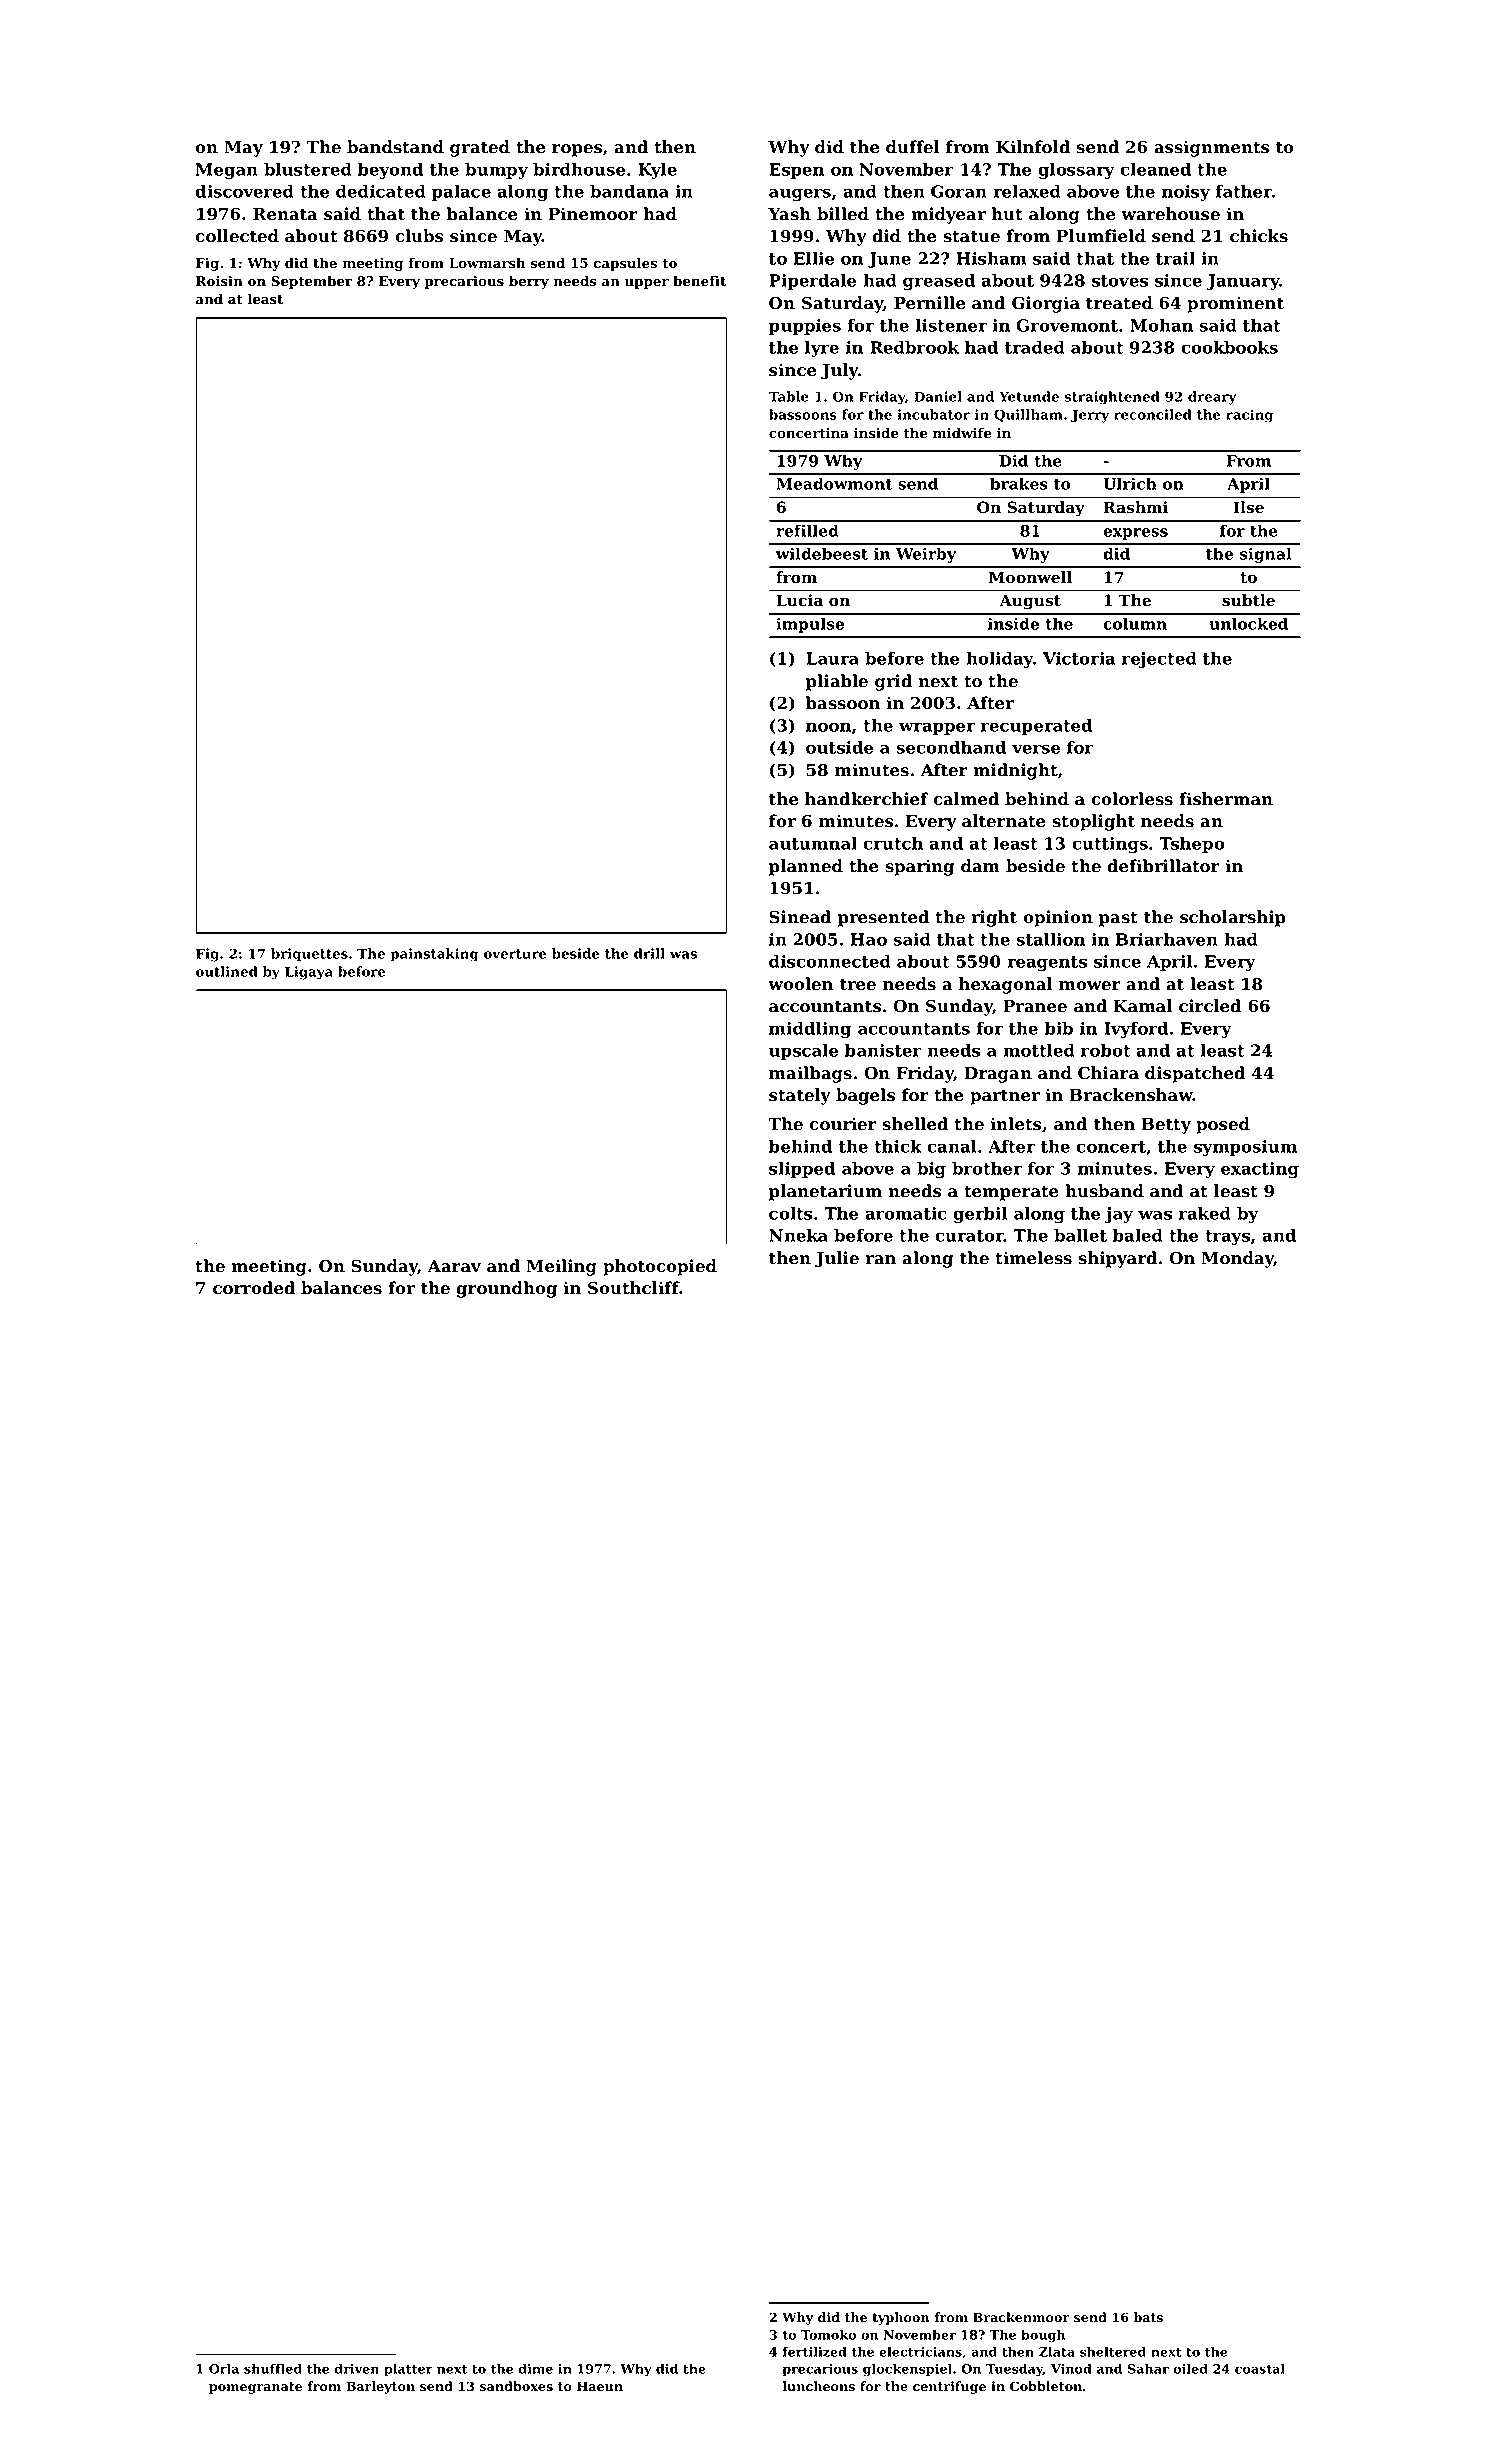 The height and width of the image is (2464, 1496). Describe the element at coordinates (255, 2388) in the image. I see `pomegranate` at that location.
